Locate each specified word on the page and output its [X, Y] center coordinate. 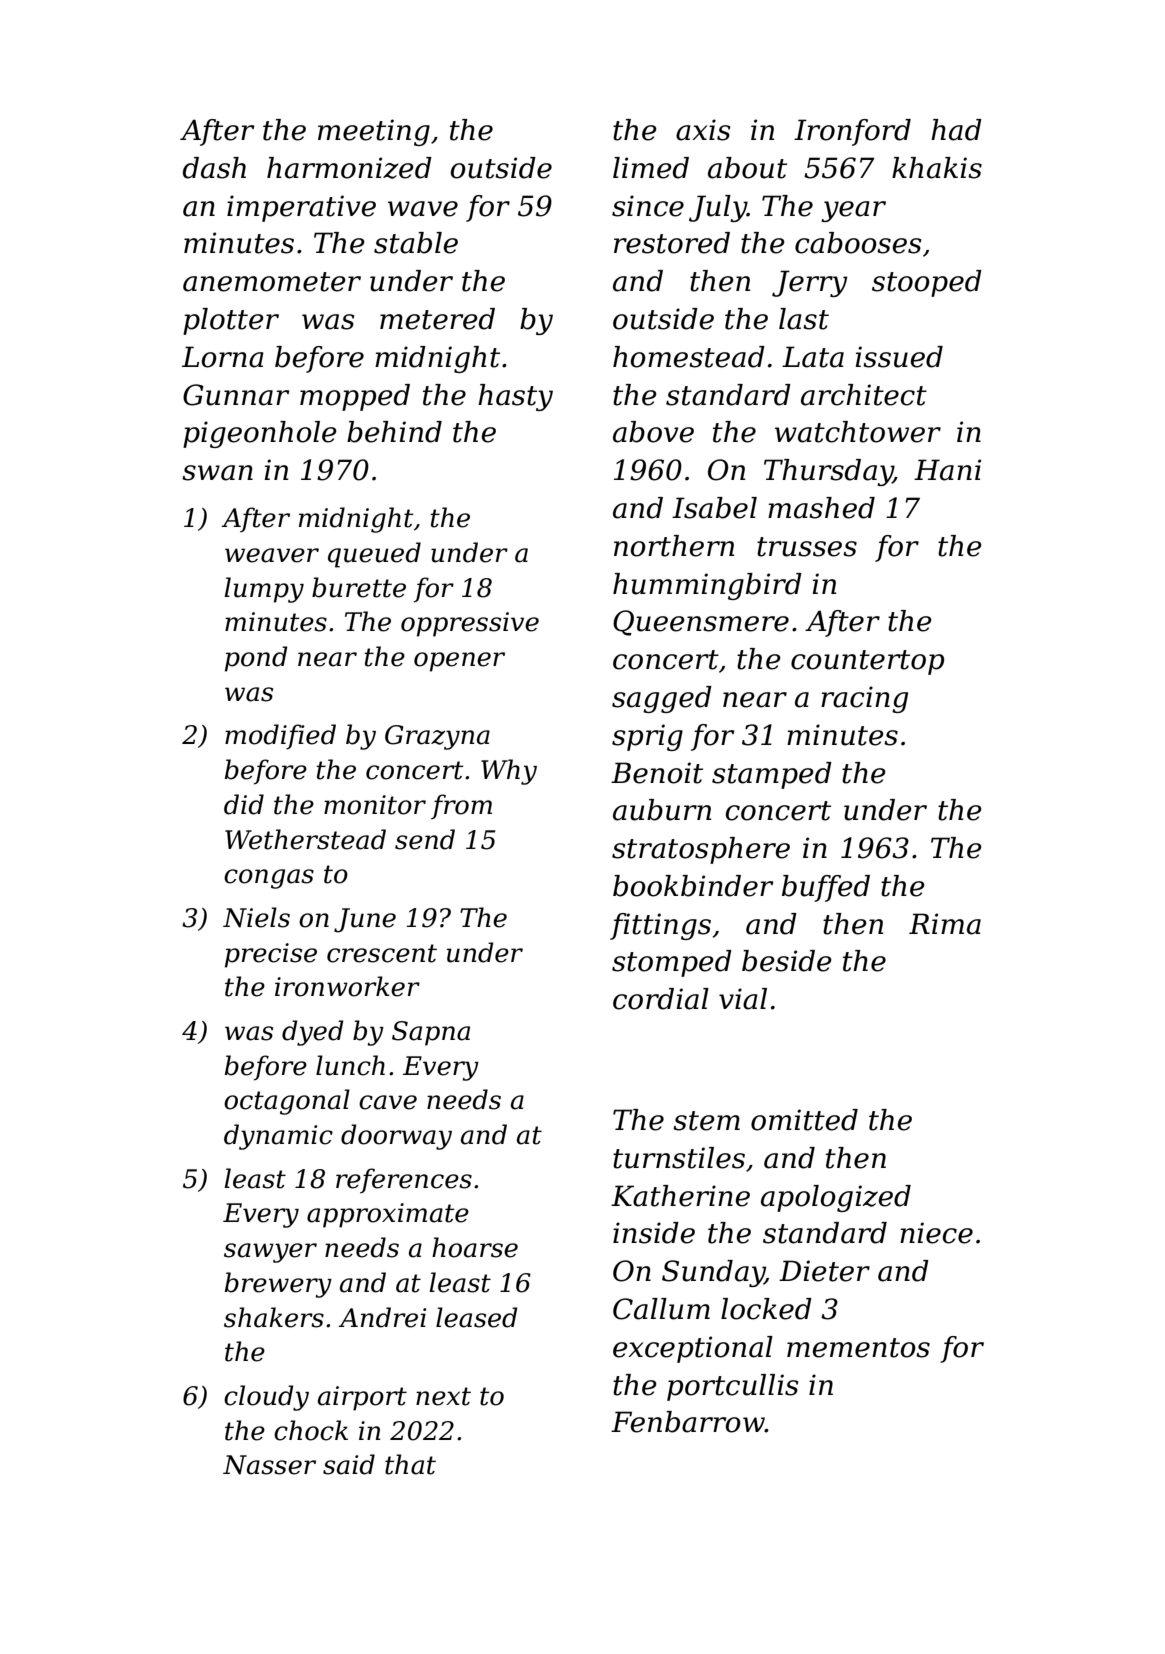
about [747, 168]
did [244, 804]
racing [864, 699]
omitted [804, 1120]
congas [269, 879]
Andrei [382, 1317]
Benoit [657, 773]
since [648, 206]
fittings [660, 926]
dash [214, 168]
